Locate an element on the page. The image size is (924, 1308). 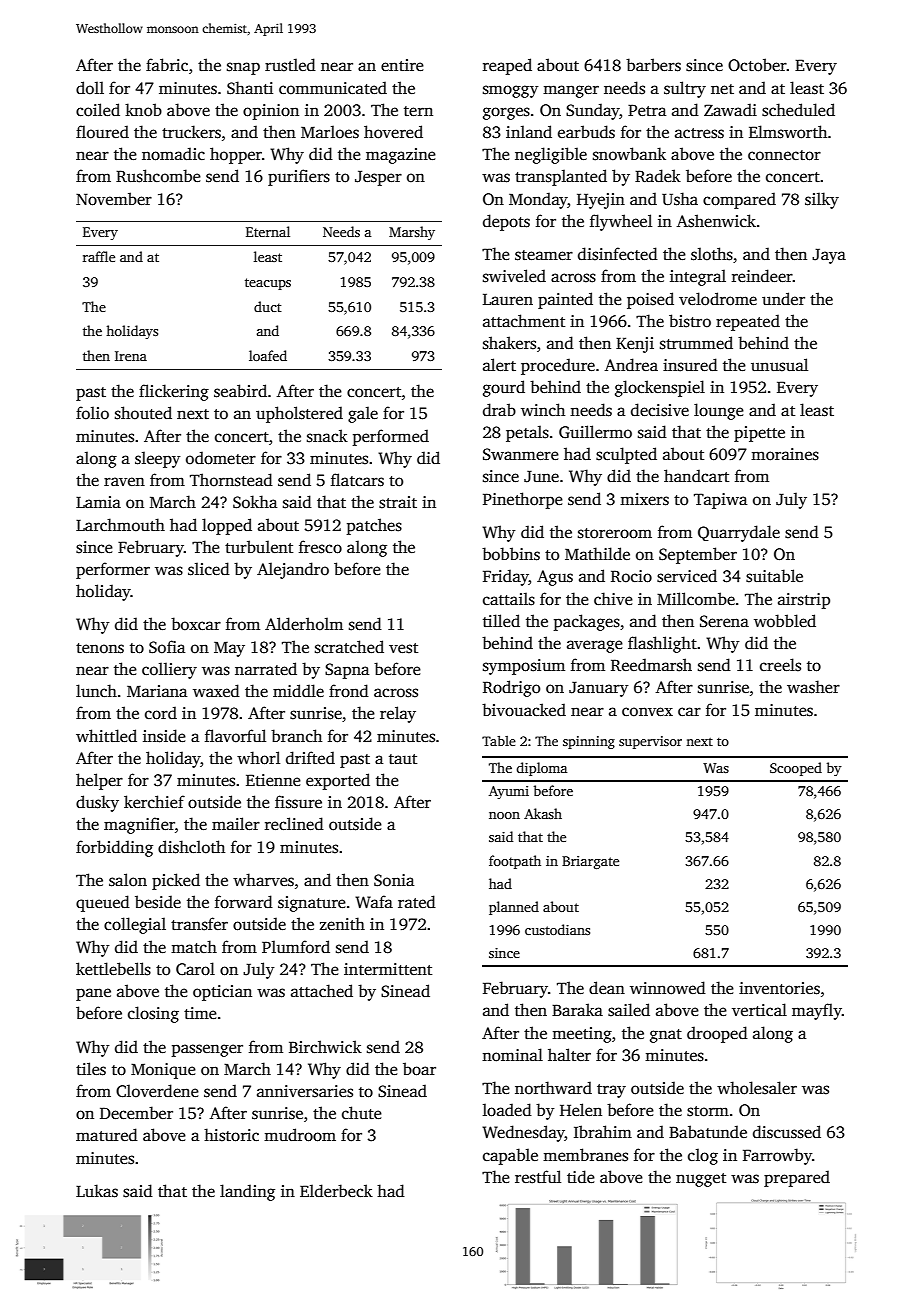
nugget is located at coordinates (701, 1180).
